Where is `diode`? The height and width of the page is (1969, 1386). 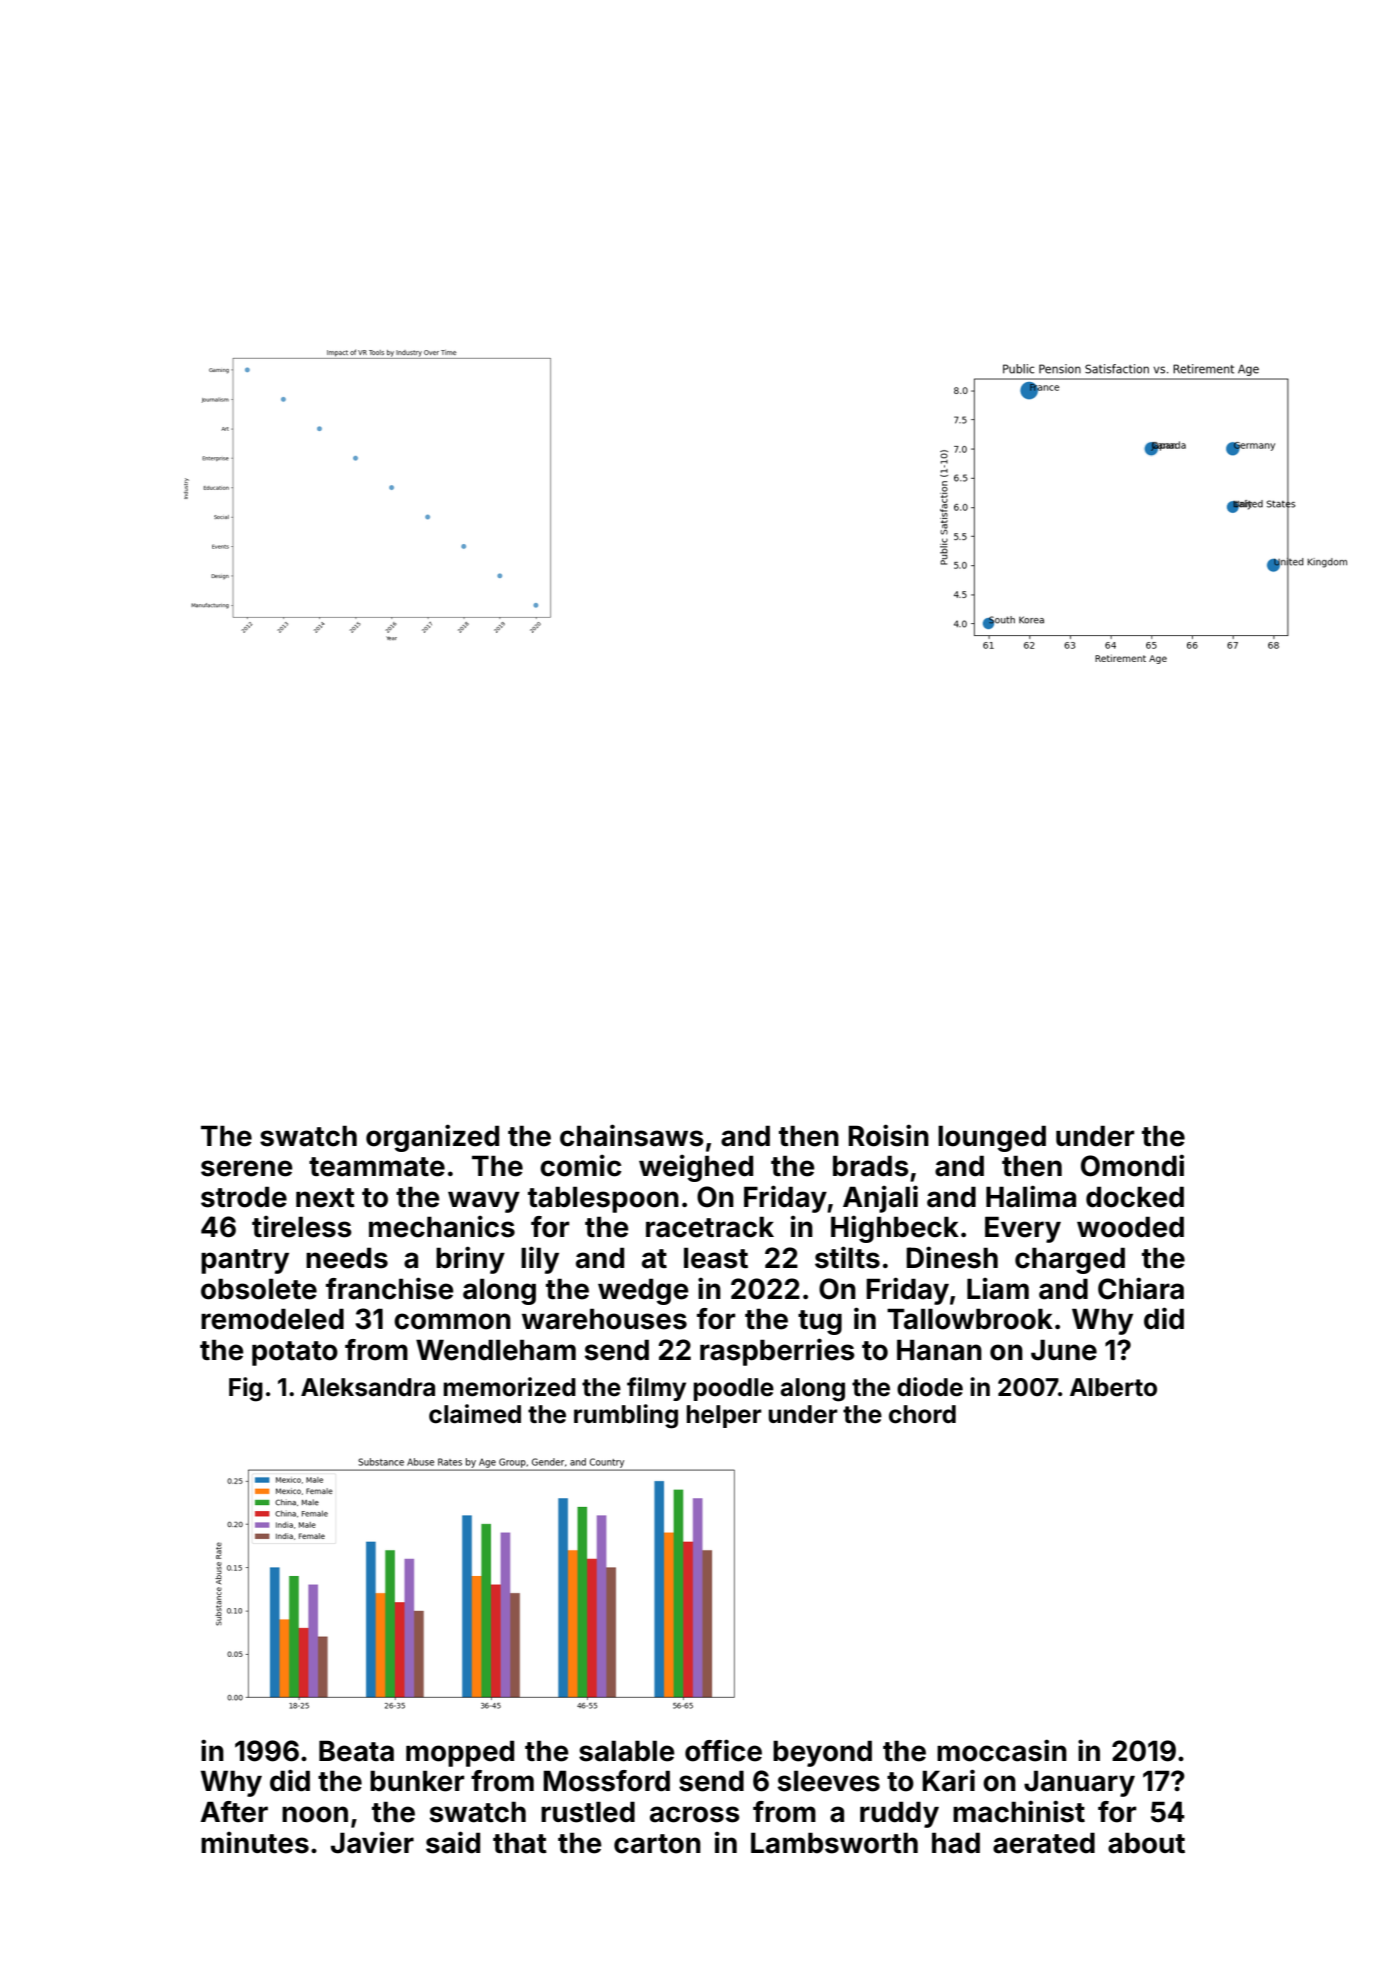
diode is located at coordinates (930, 1387).
